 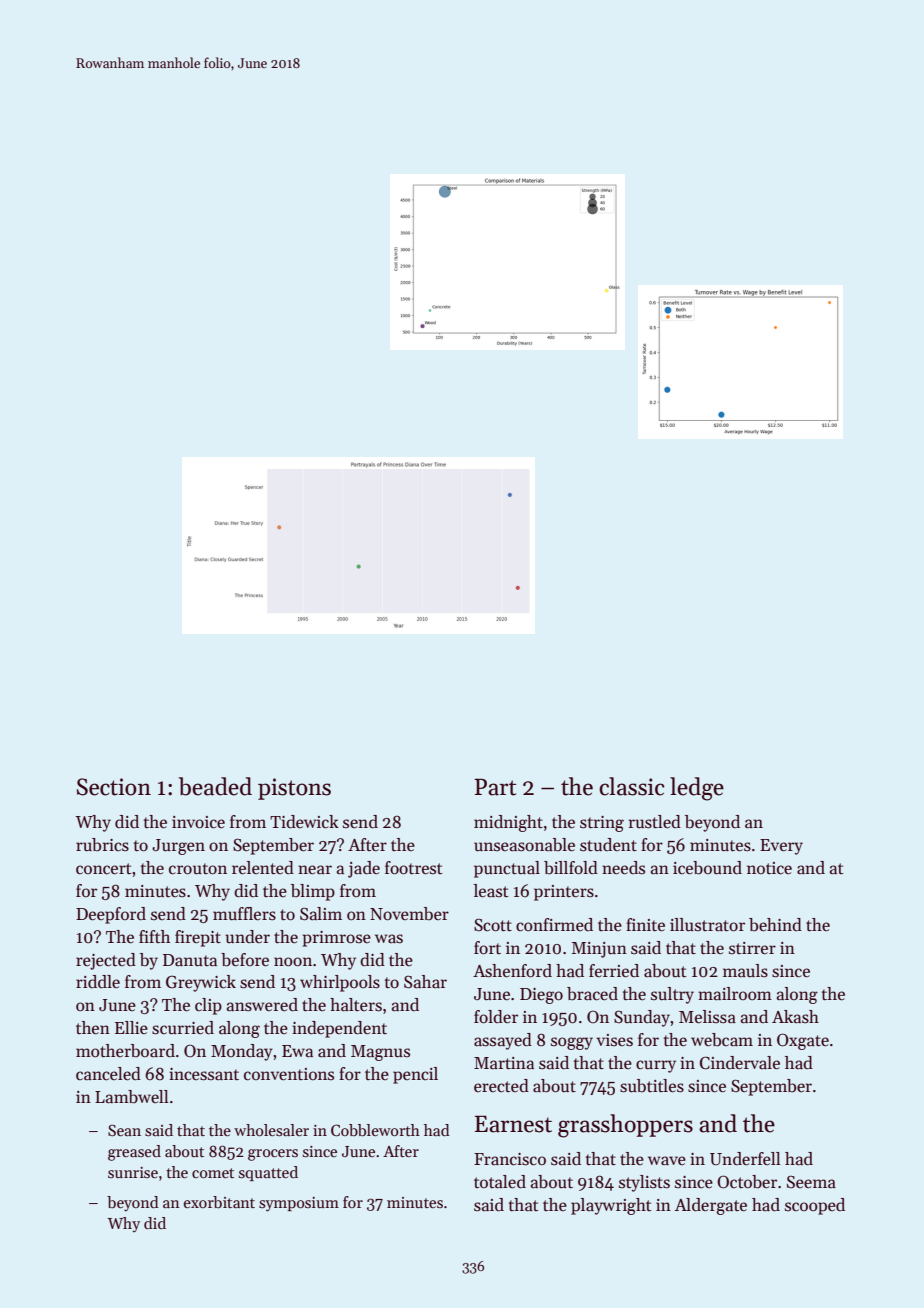 I want to click on answered, so click(x=262, y=1005).
